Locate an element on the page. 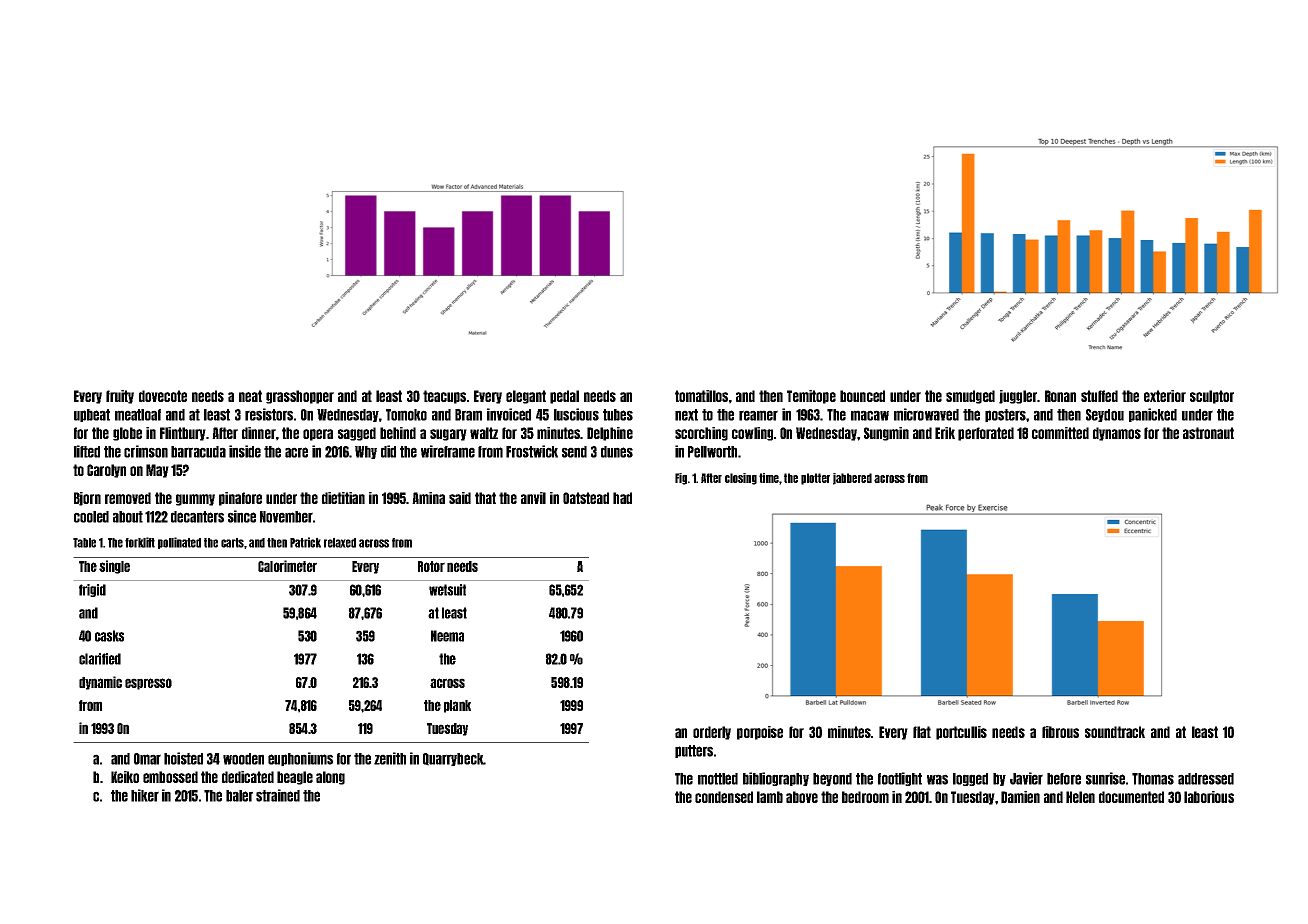  Ronan is located at coordinates (1060, 396).
